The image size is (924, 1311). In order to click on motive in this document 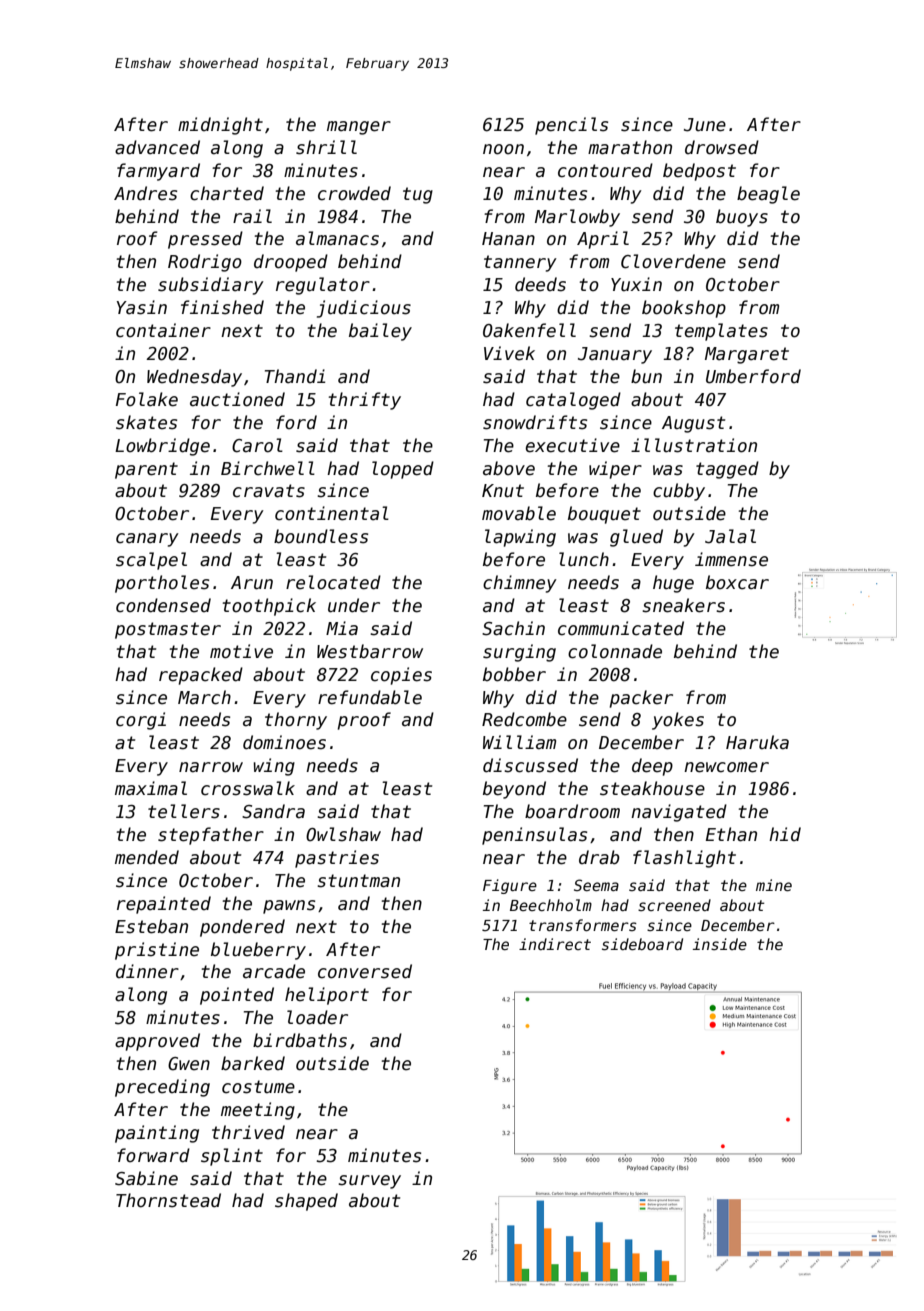, I will do `click(241, 651)`.
